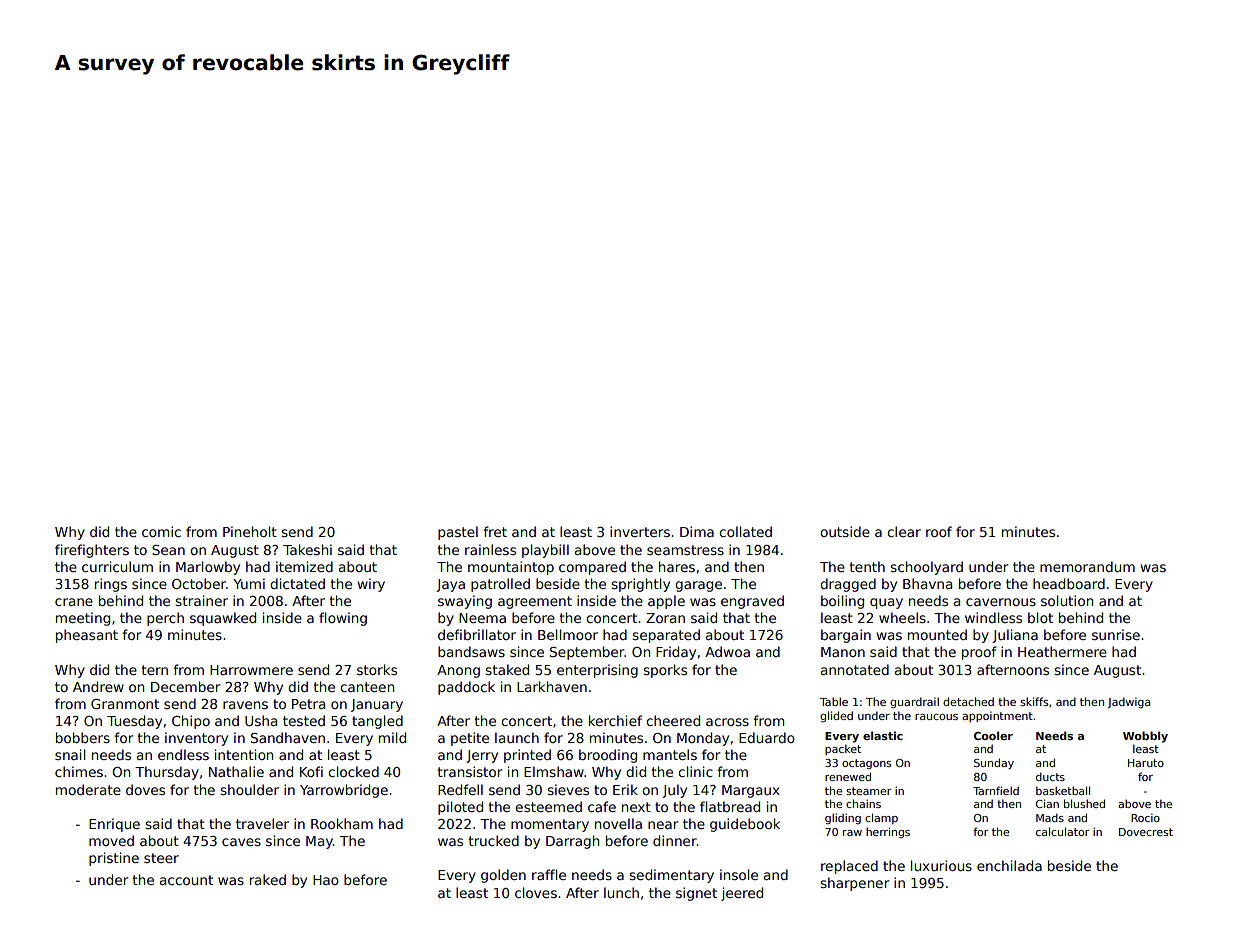  Describe the element at coordinates (319, 842) in the document. I see `May` at that location.
